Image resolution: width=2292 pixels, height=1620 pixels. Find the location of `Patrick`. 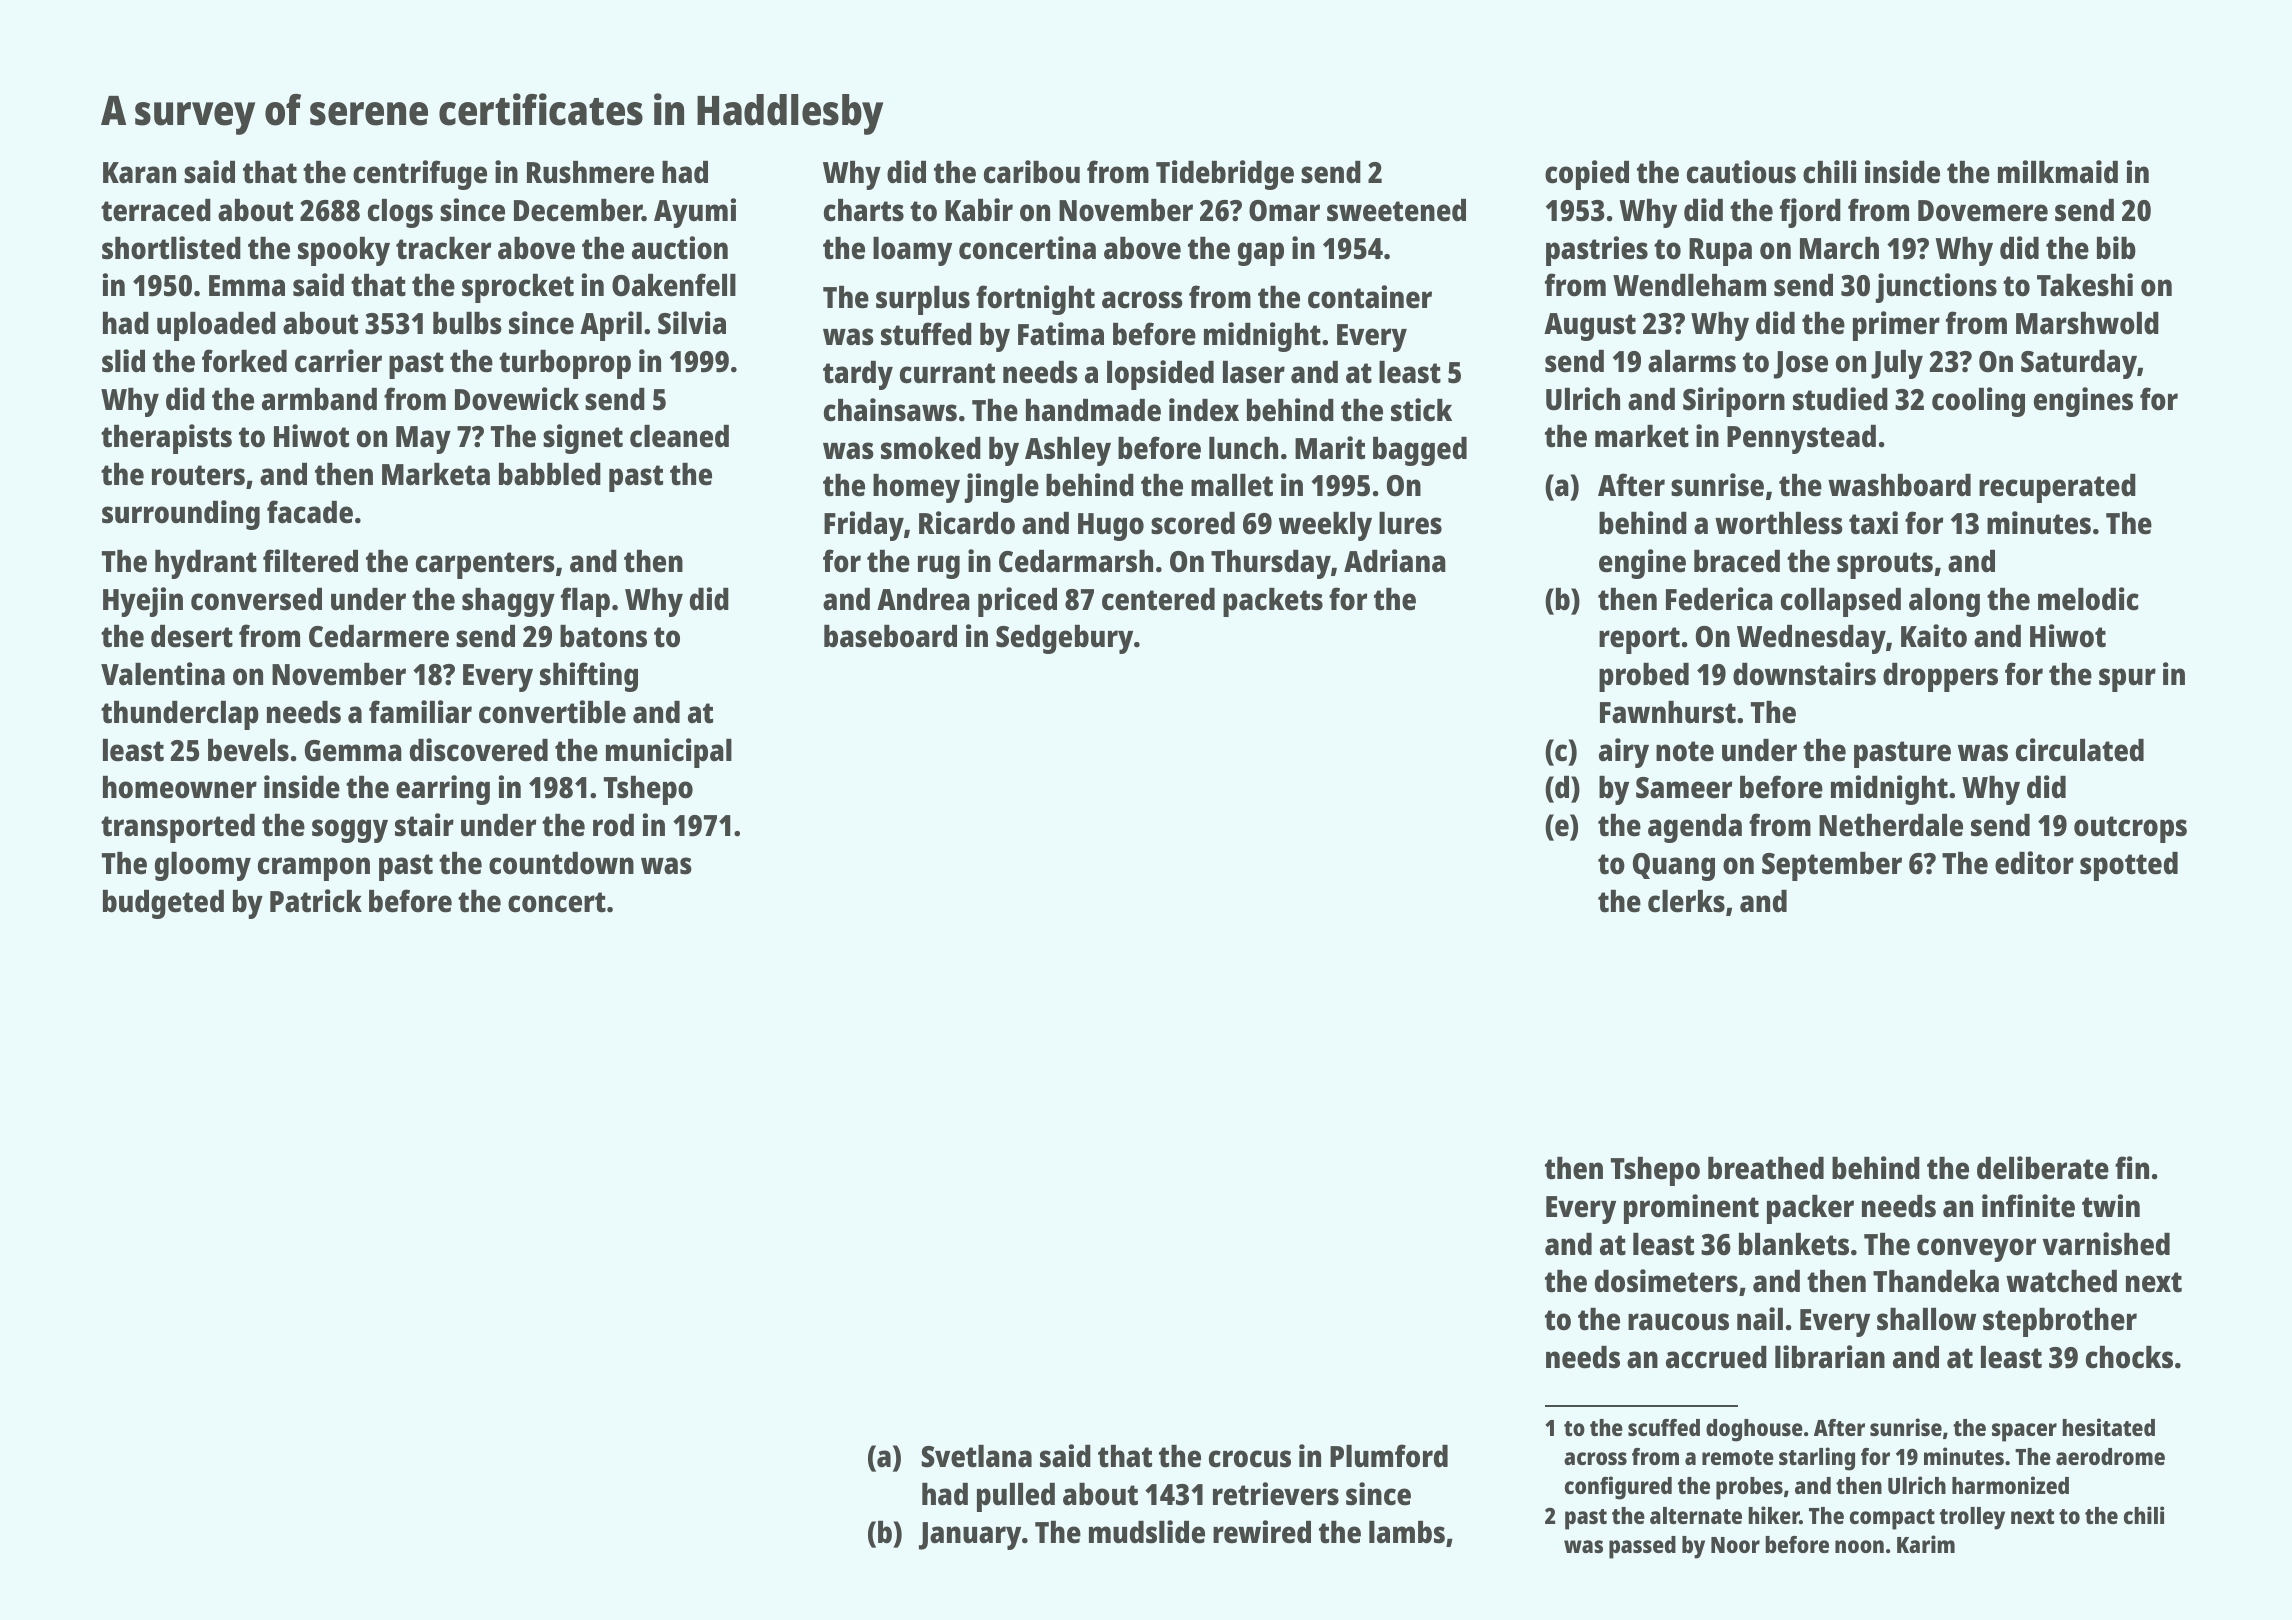

Patrick is located at coordinates (316, 901).
